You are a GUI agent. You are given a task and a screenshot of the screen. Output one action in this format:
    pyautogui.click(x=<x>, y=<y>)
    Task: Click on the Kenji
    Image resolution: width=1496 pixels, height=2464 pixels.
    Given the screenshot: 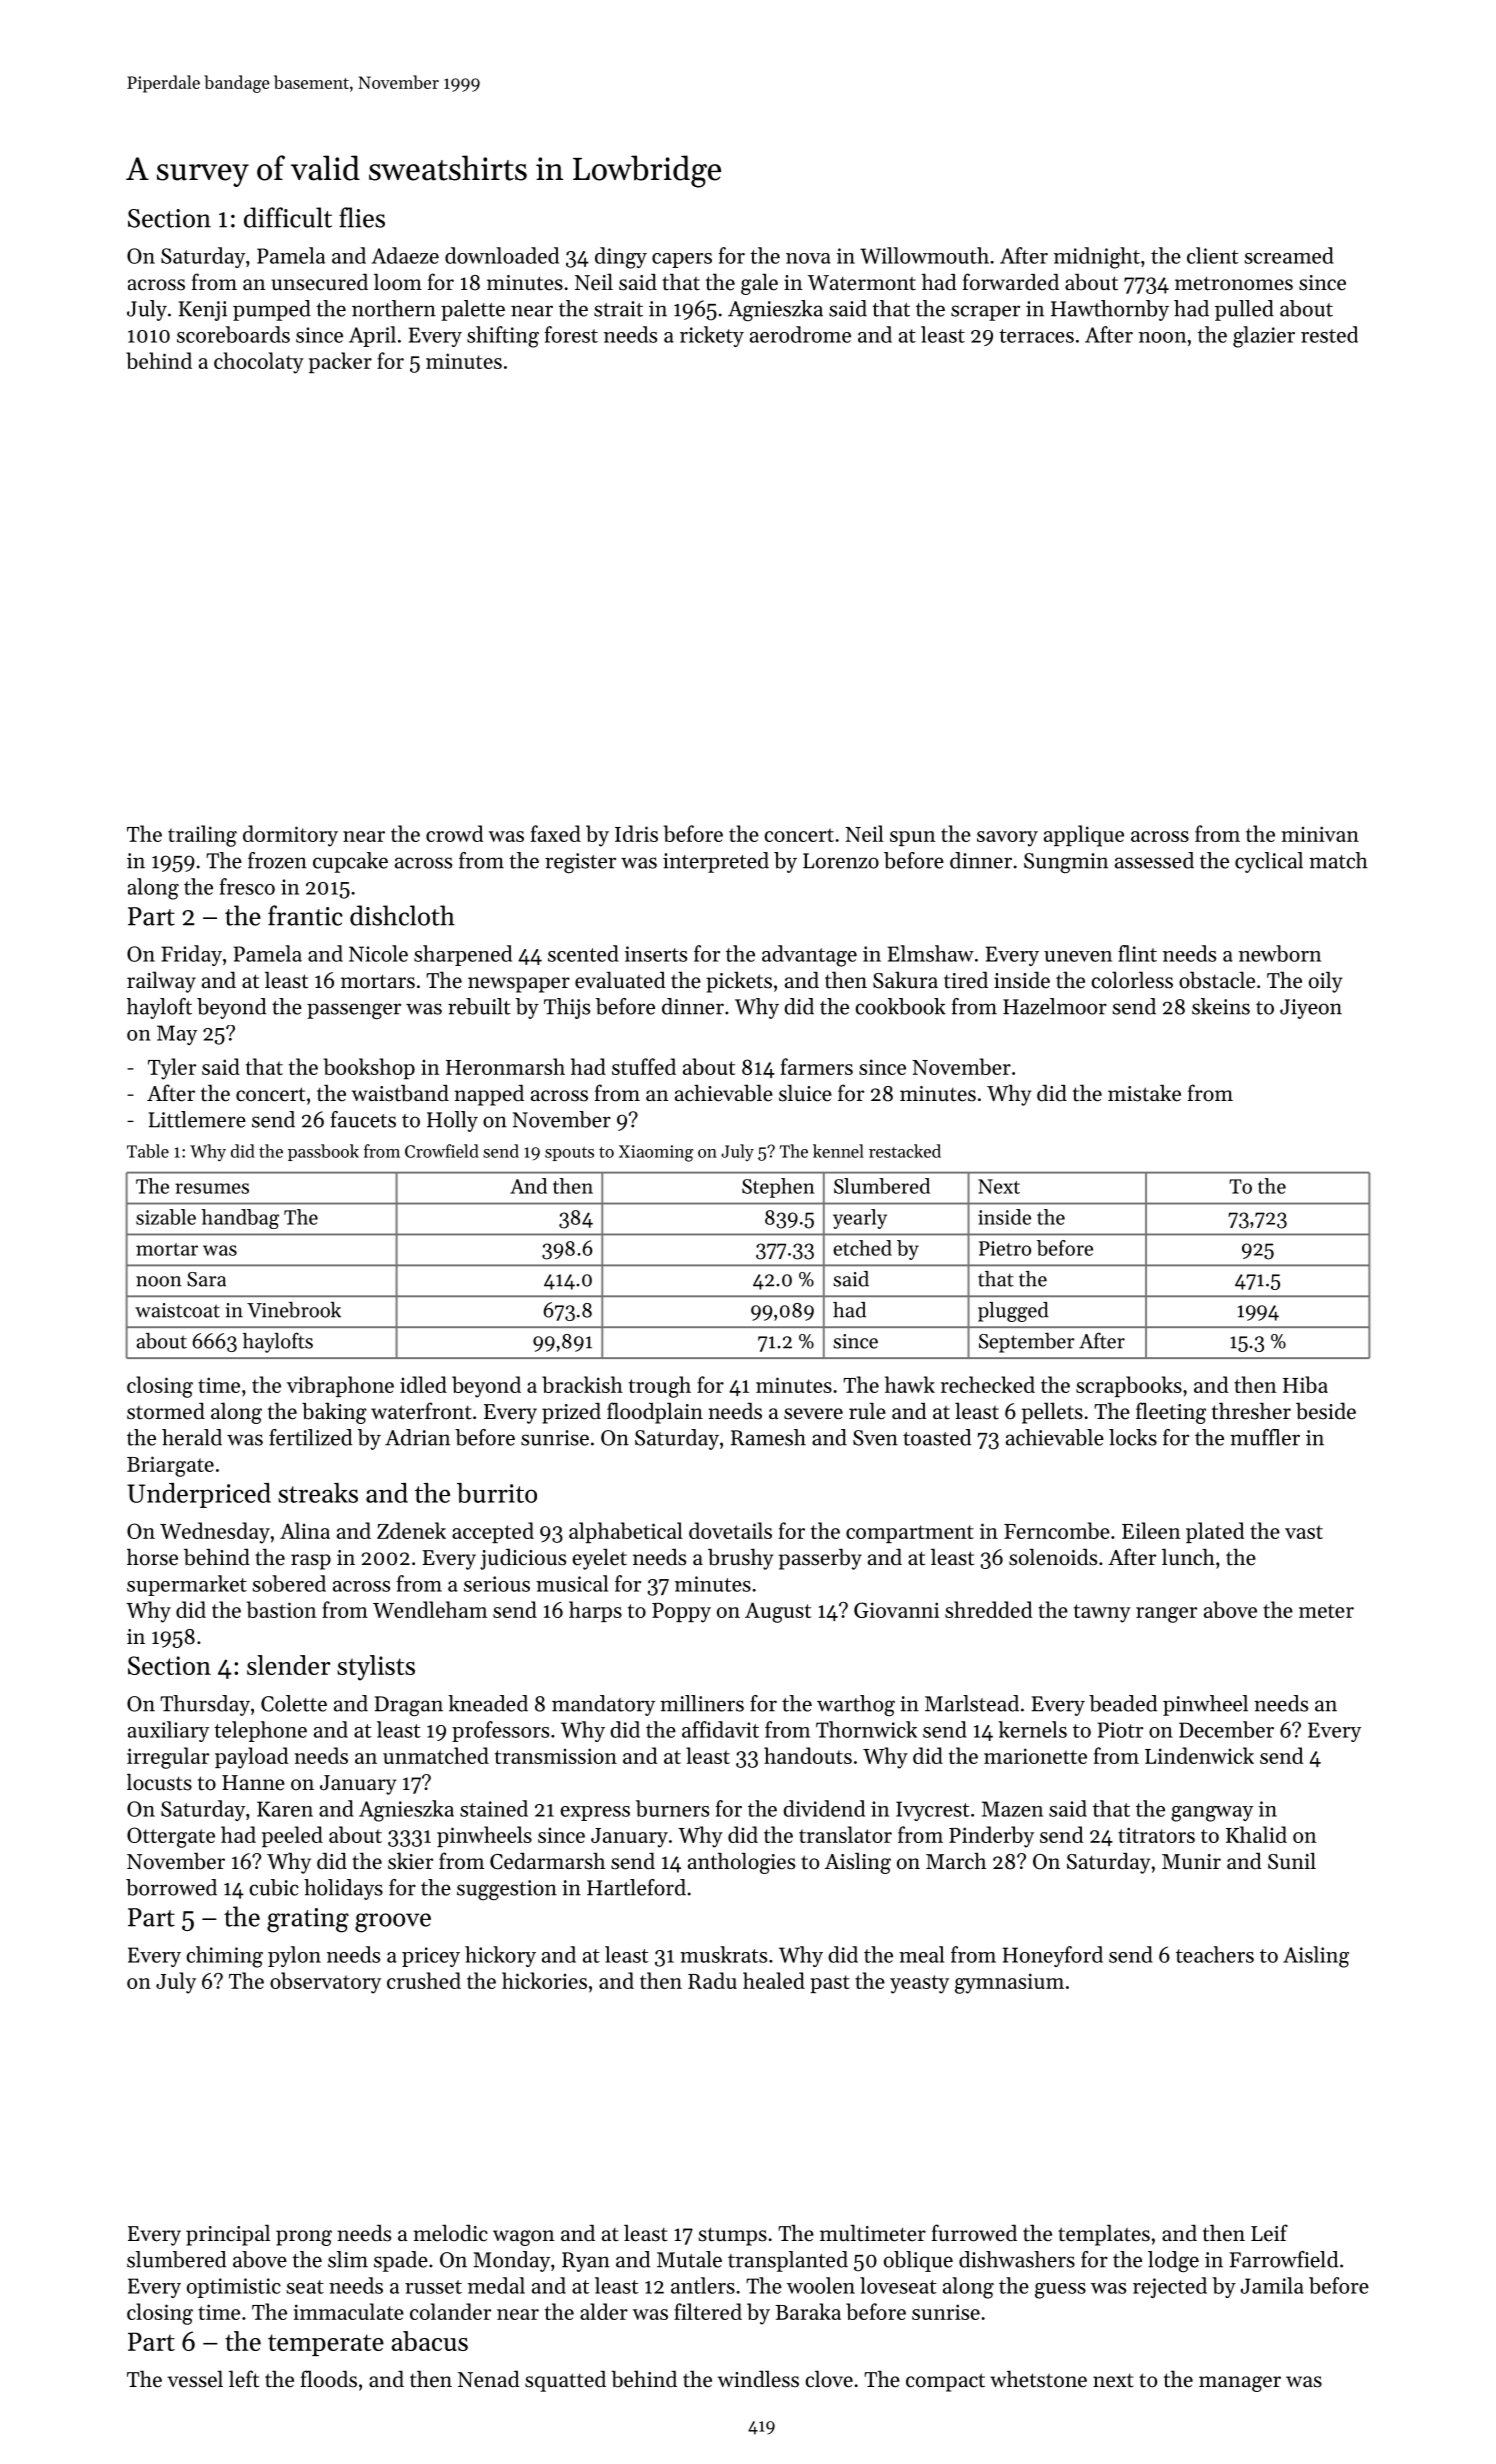 What is the action you would take?
    pyautogui.click(x=203, y=311)
